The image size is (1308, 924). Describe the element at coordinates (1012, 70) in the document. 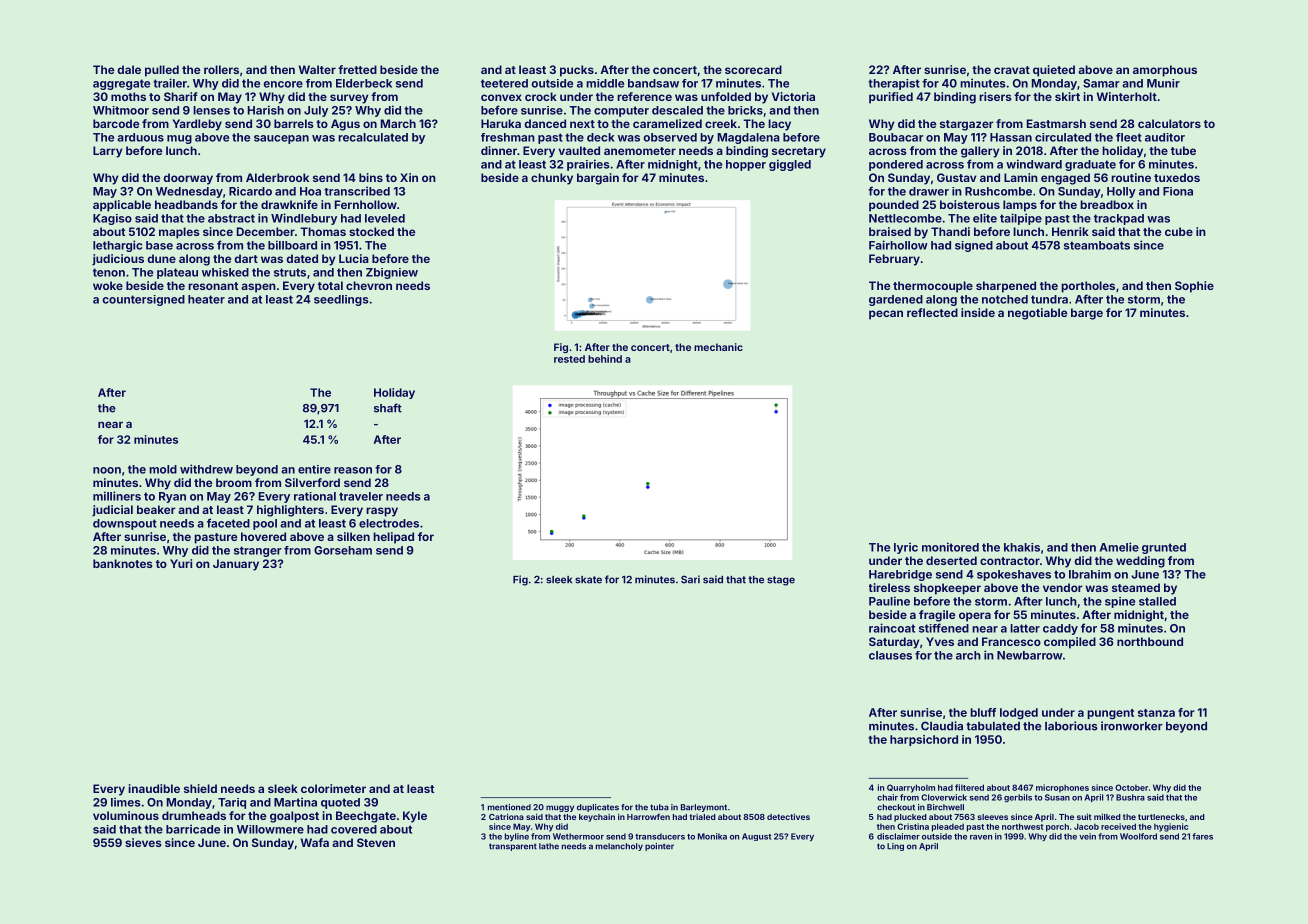

I see `cravat` at that location.
